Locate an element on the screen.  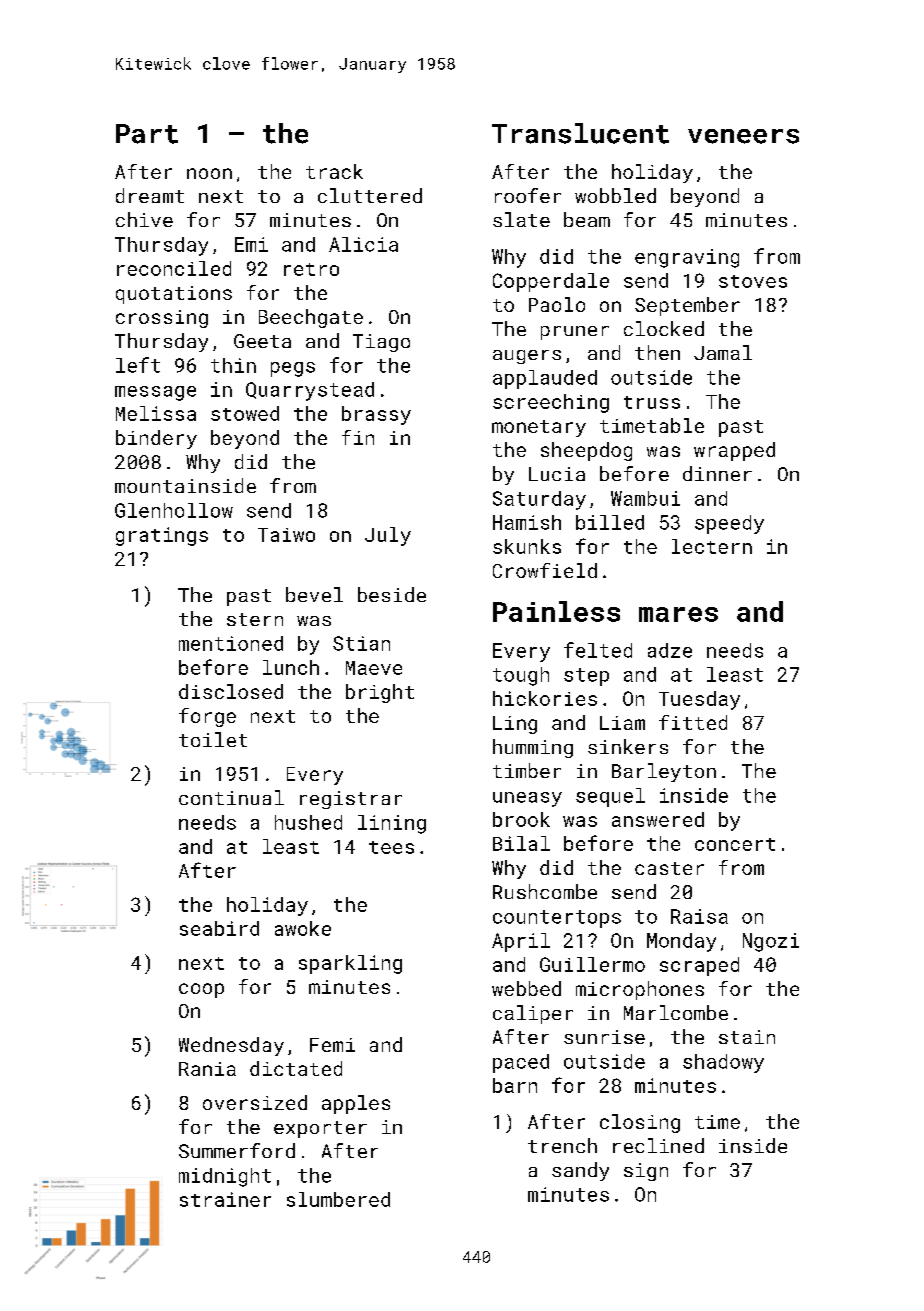
Maeve is located at coordinates (374, 668).
